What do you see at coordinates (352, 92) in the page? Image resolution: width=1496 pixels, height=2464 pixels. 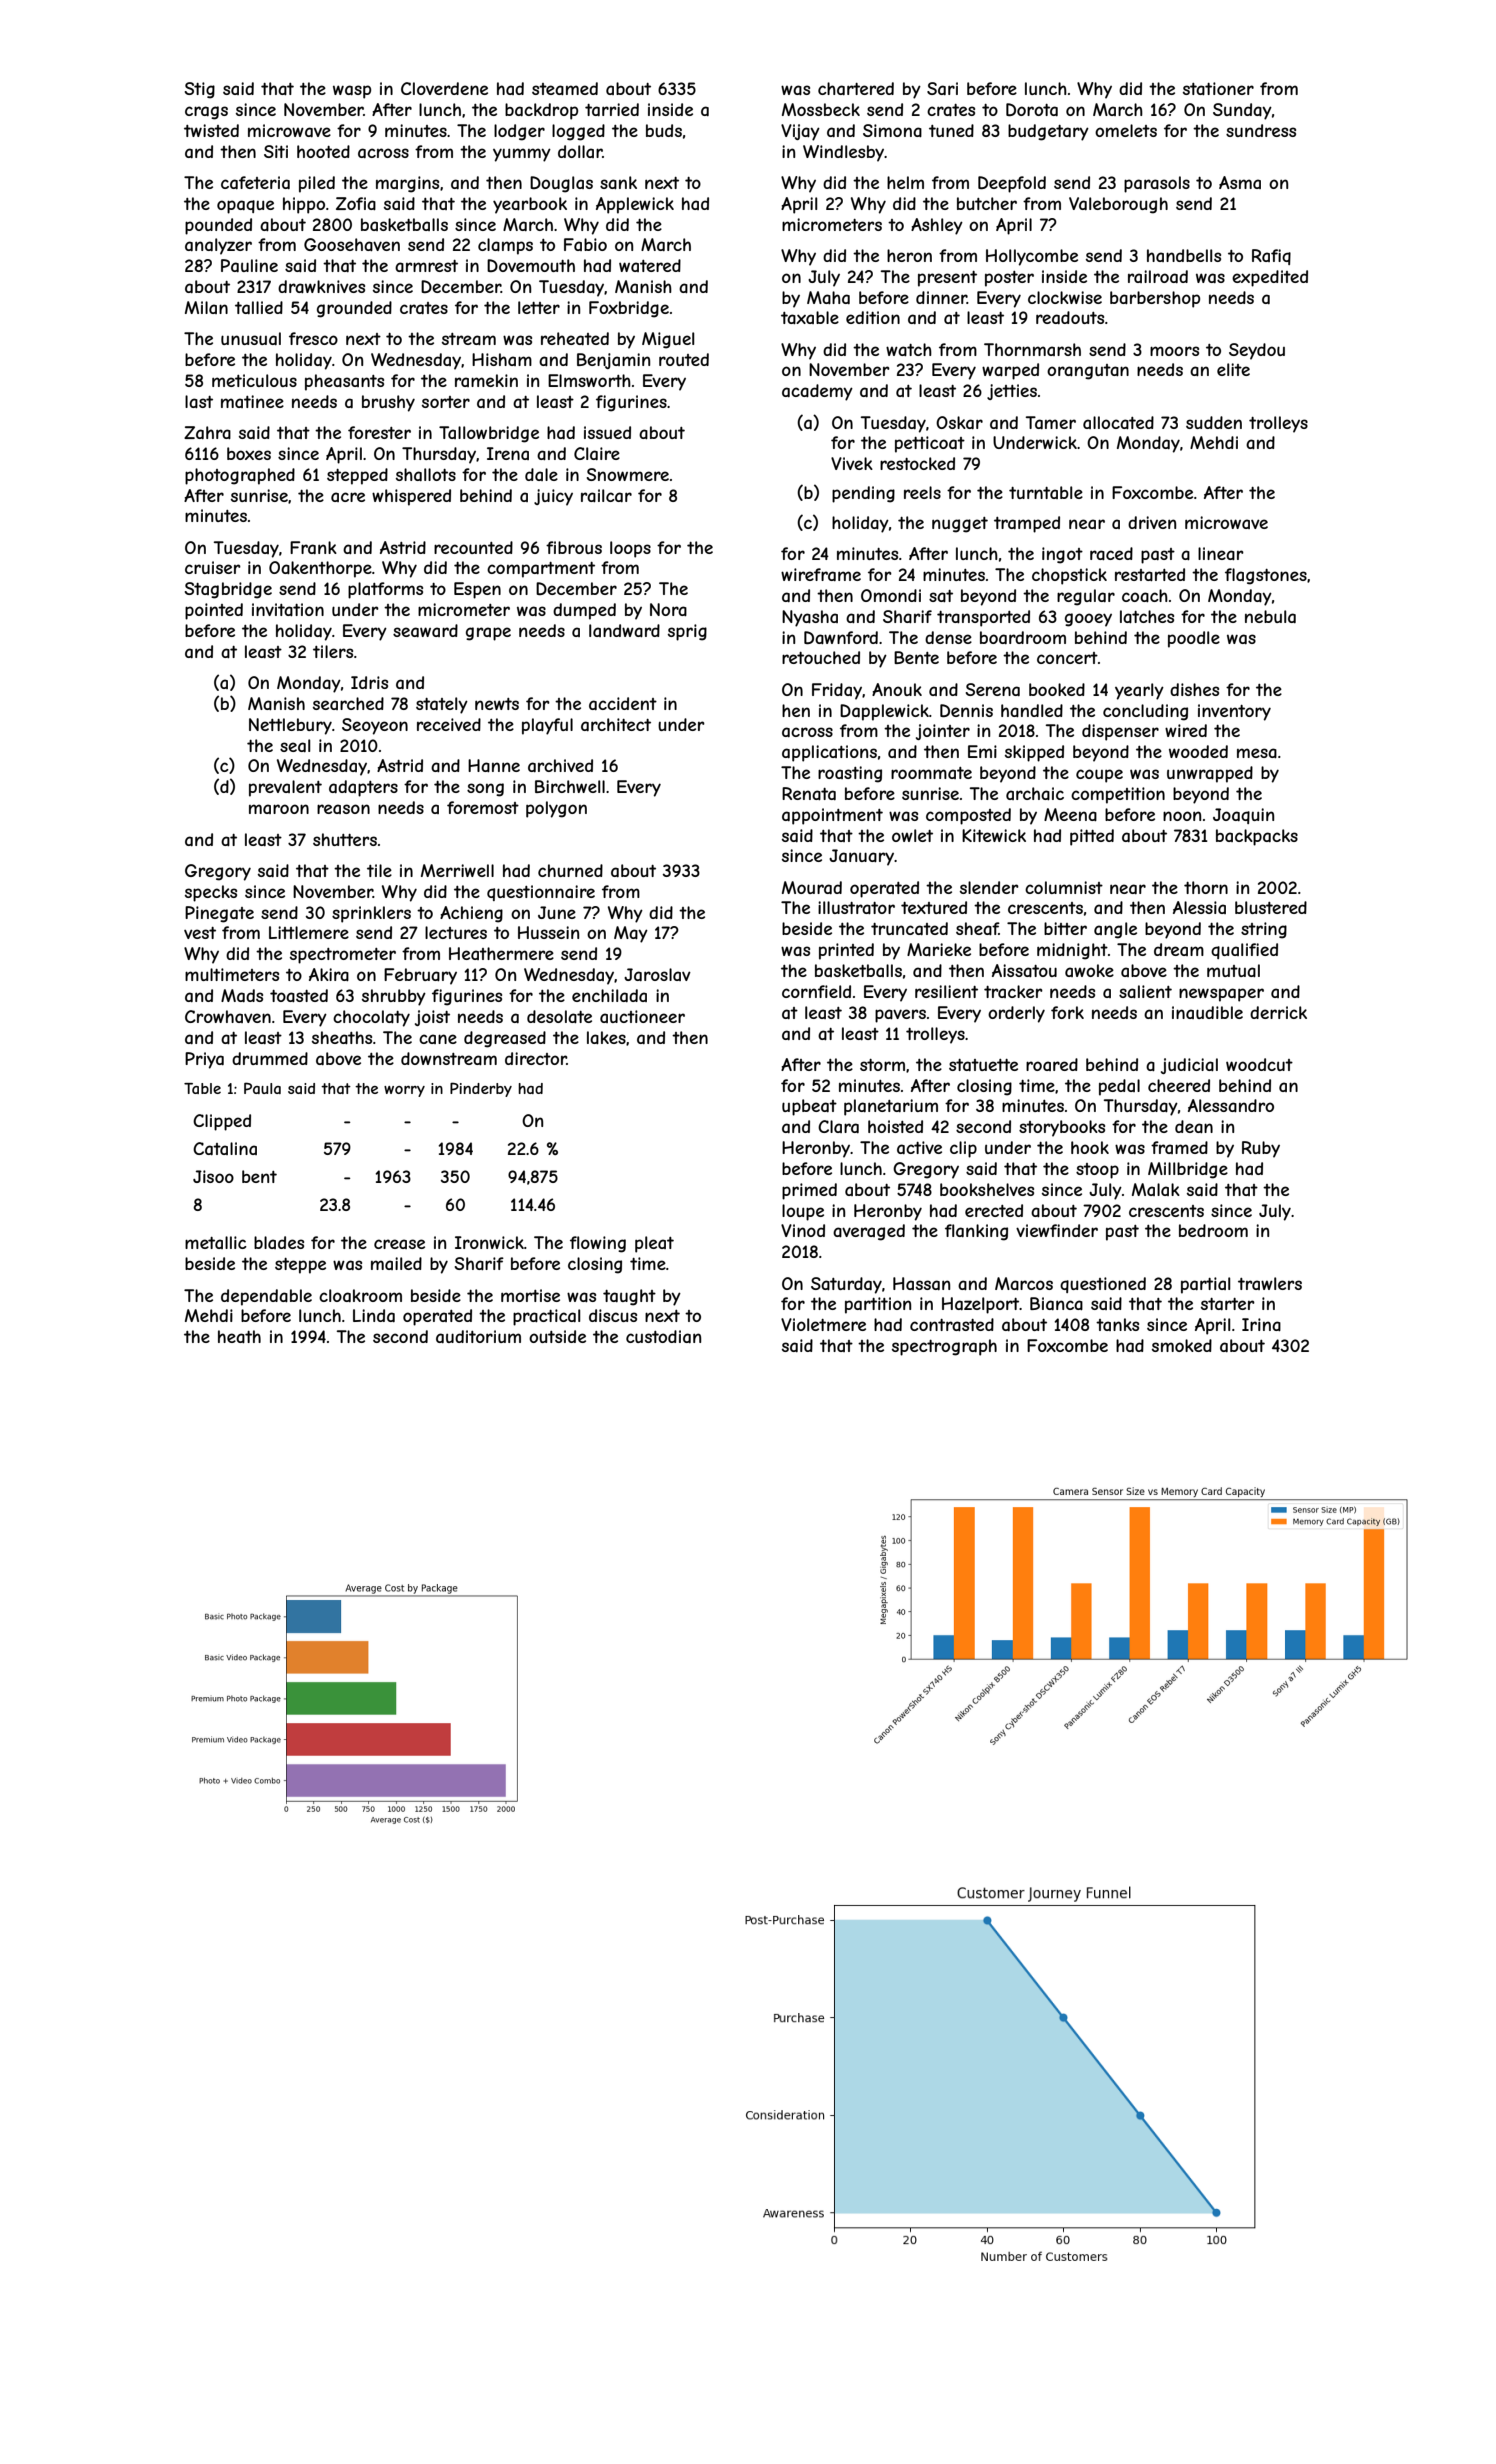 I see `wasp` at bounding box center [352, 92].
